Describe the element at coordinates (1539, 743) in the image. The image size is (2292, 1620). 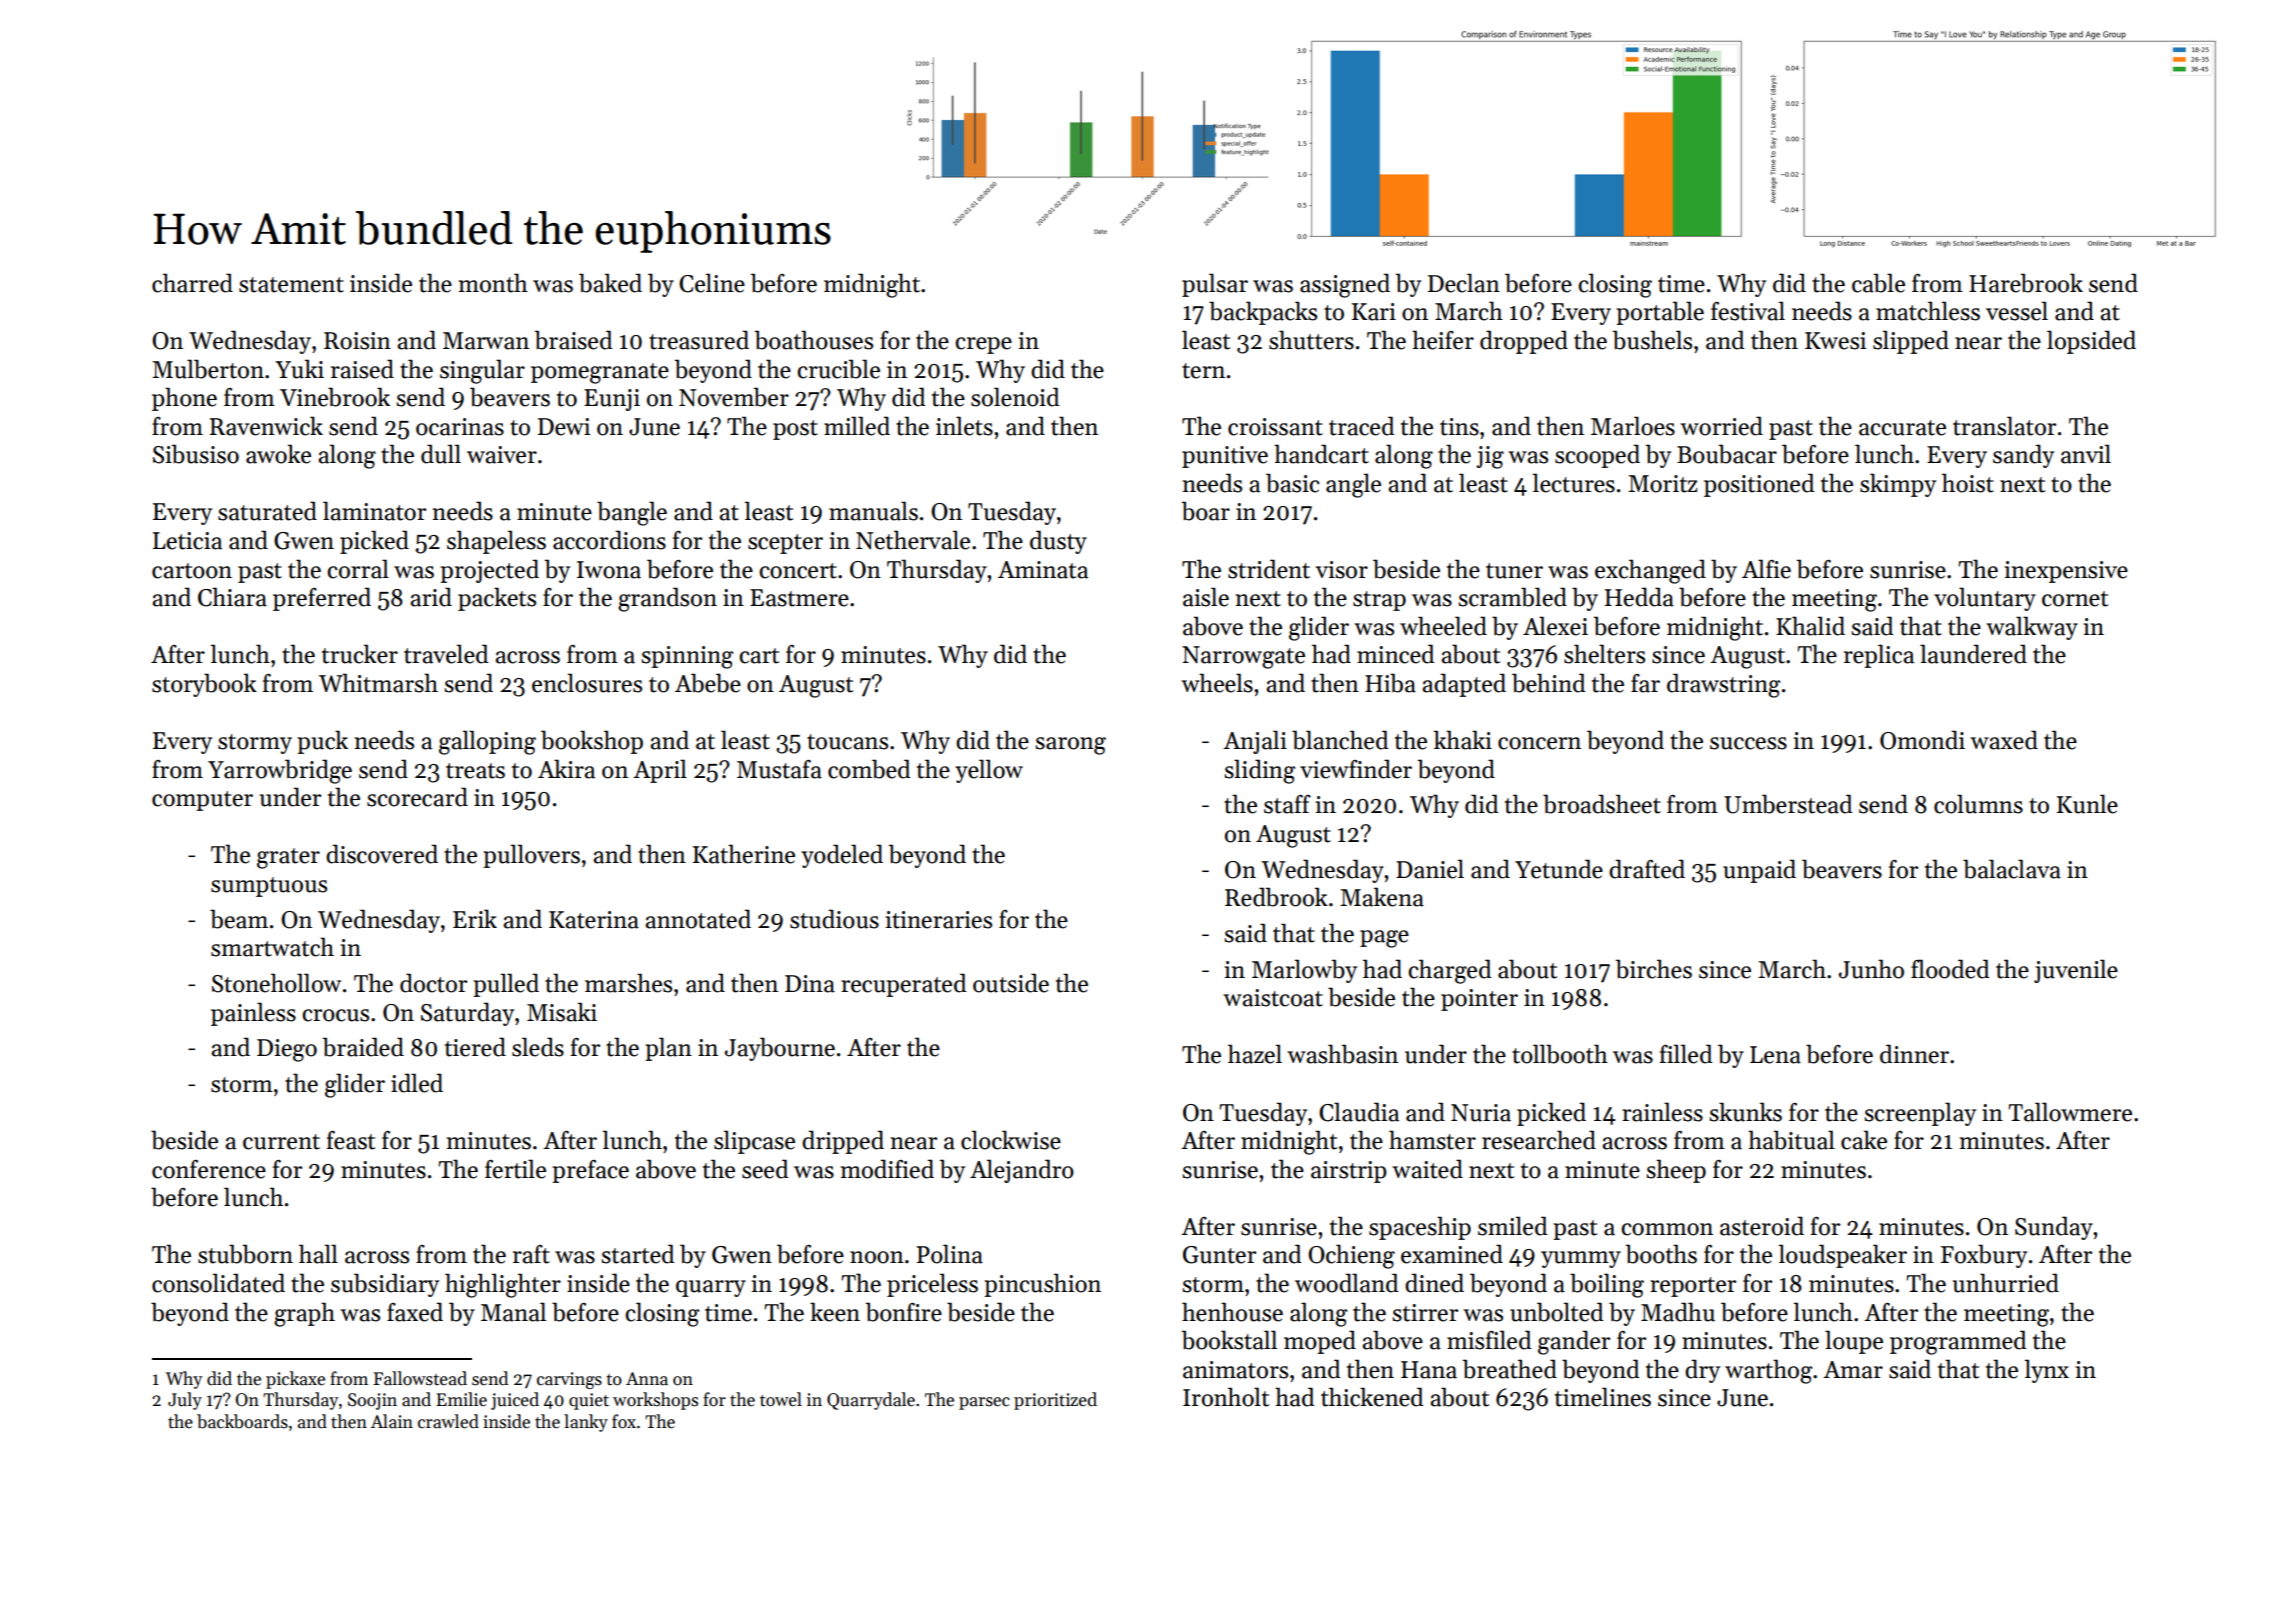
I see `concern` at that location.
